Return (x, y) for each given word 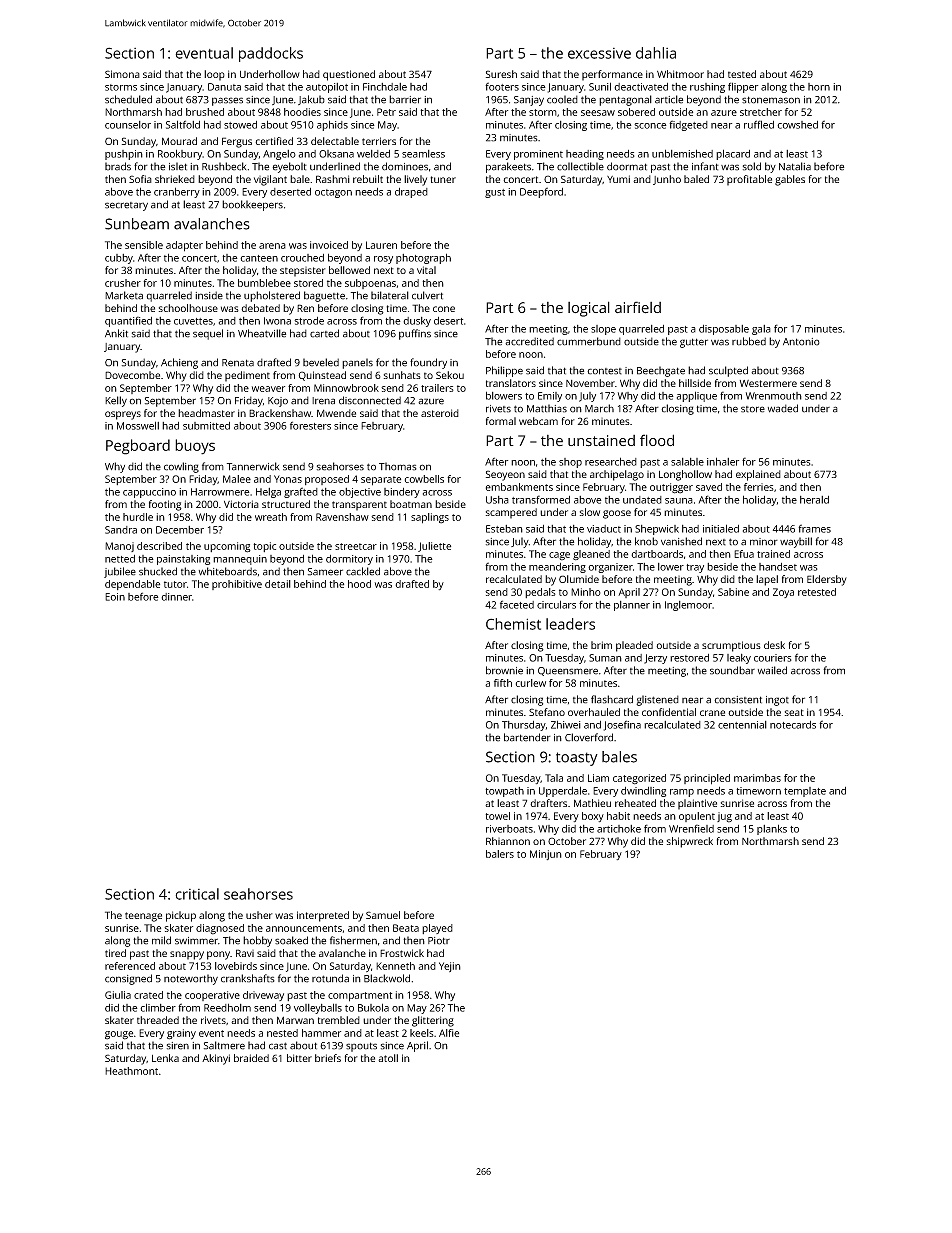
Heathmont (131, 1071)
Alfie (449, 1033)
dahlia (656, 53)
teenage (143, 917)
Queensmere (568, 671)
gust (495, 193)
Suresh (501, 74)
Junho (667, 180)
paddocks (271, 54)
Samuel (383, 915)
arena (272, 246)
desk (774, 645)
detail (278, 584)
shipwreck (690, 842)
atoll (388, 1058)
